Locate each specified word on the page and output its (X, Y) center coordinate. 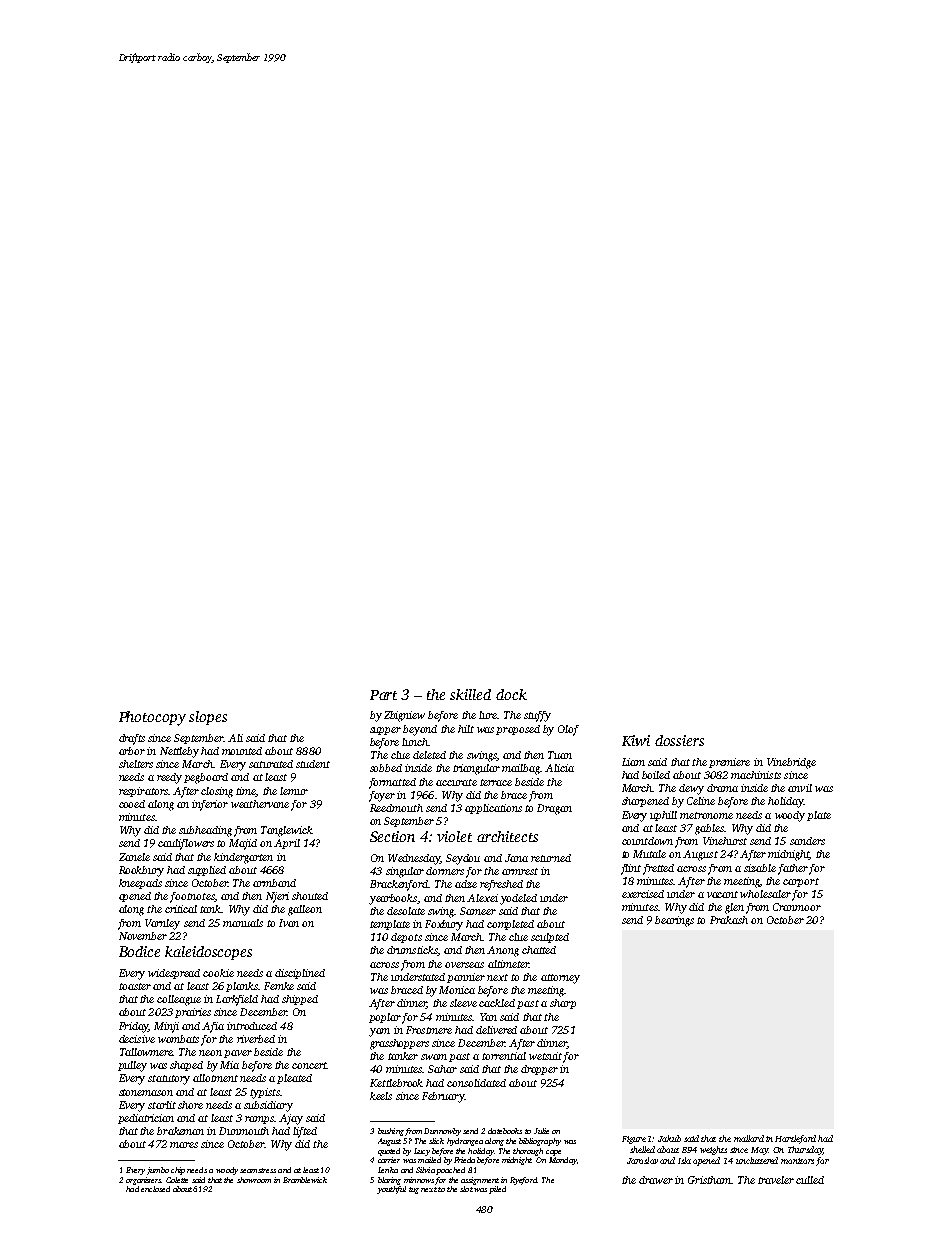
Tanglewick (287, 831)
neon (210, 1053)
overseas (464, 965)
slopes (208, 718)
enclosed (155, 1189)
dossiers (679, 740)
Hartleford (795, 1139)
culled (810, 1180)
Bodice (139, 951)
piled (497, 1190)
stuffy (537, 716)
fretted (658, 869)
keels (381, 1096)
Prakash (729, 920)
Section (392, 836)
